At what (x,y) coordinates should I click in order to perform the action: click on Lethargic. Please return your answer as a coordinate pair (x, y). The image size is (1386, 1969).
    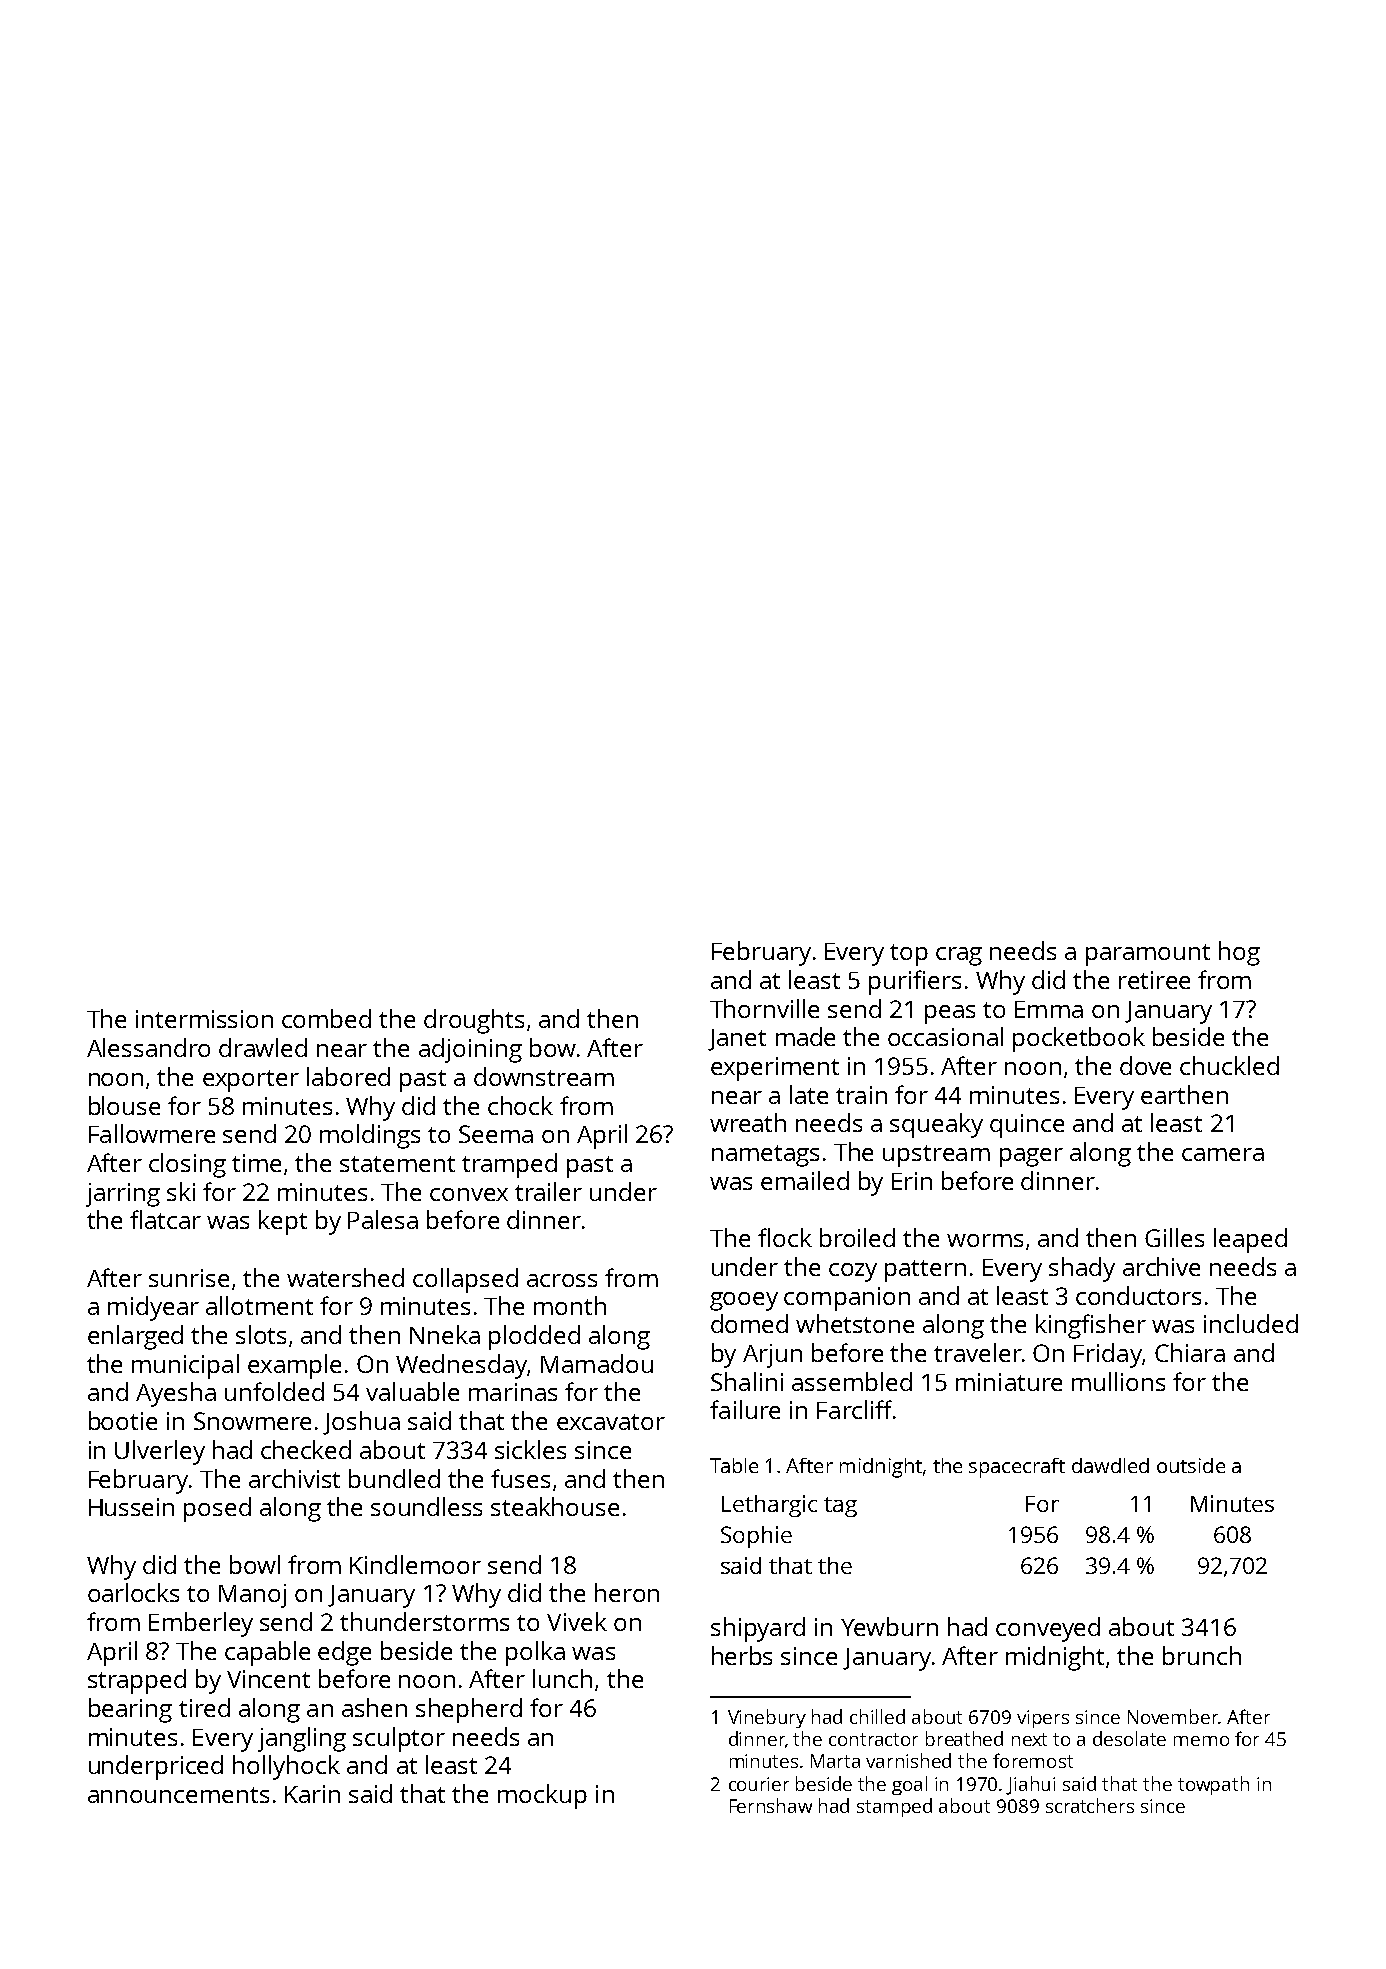
    Looking at the image, I should click on (769, 1506).
